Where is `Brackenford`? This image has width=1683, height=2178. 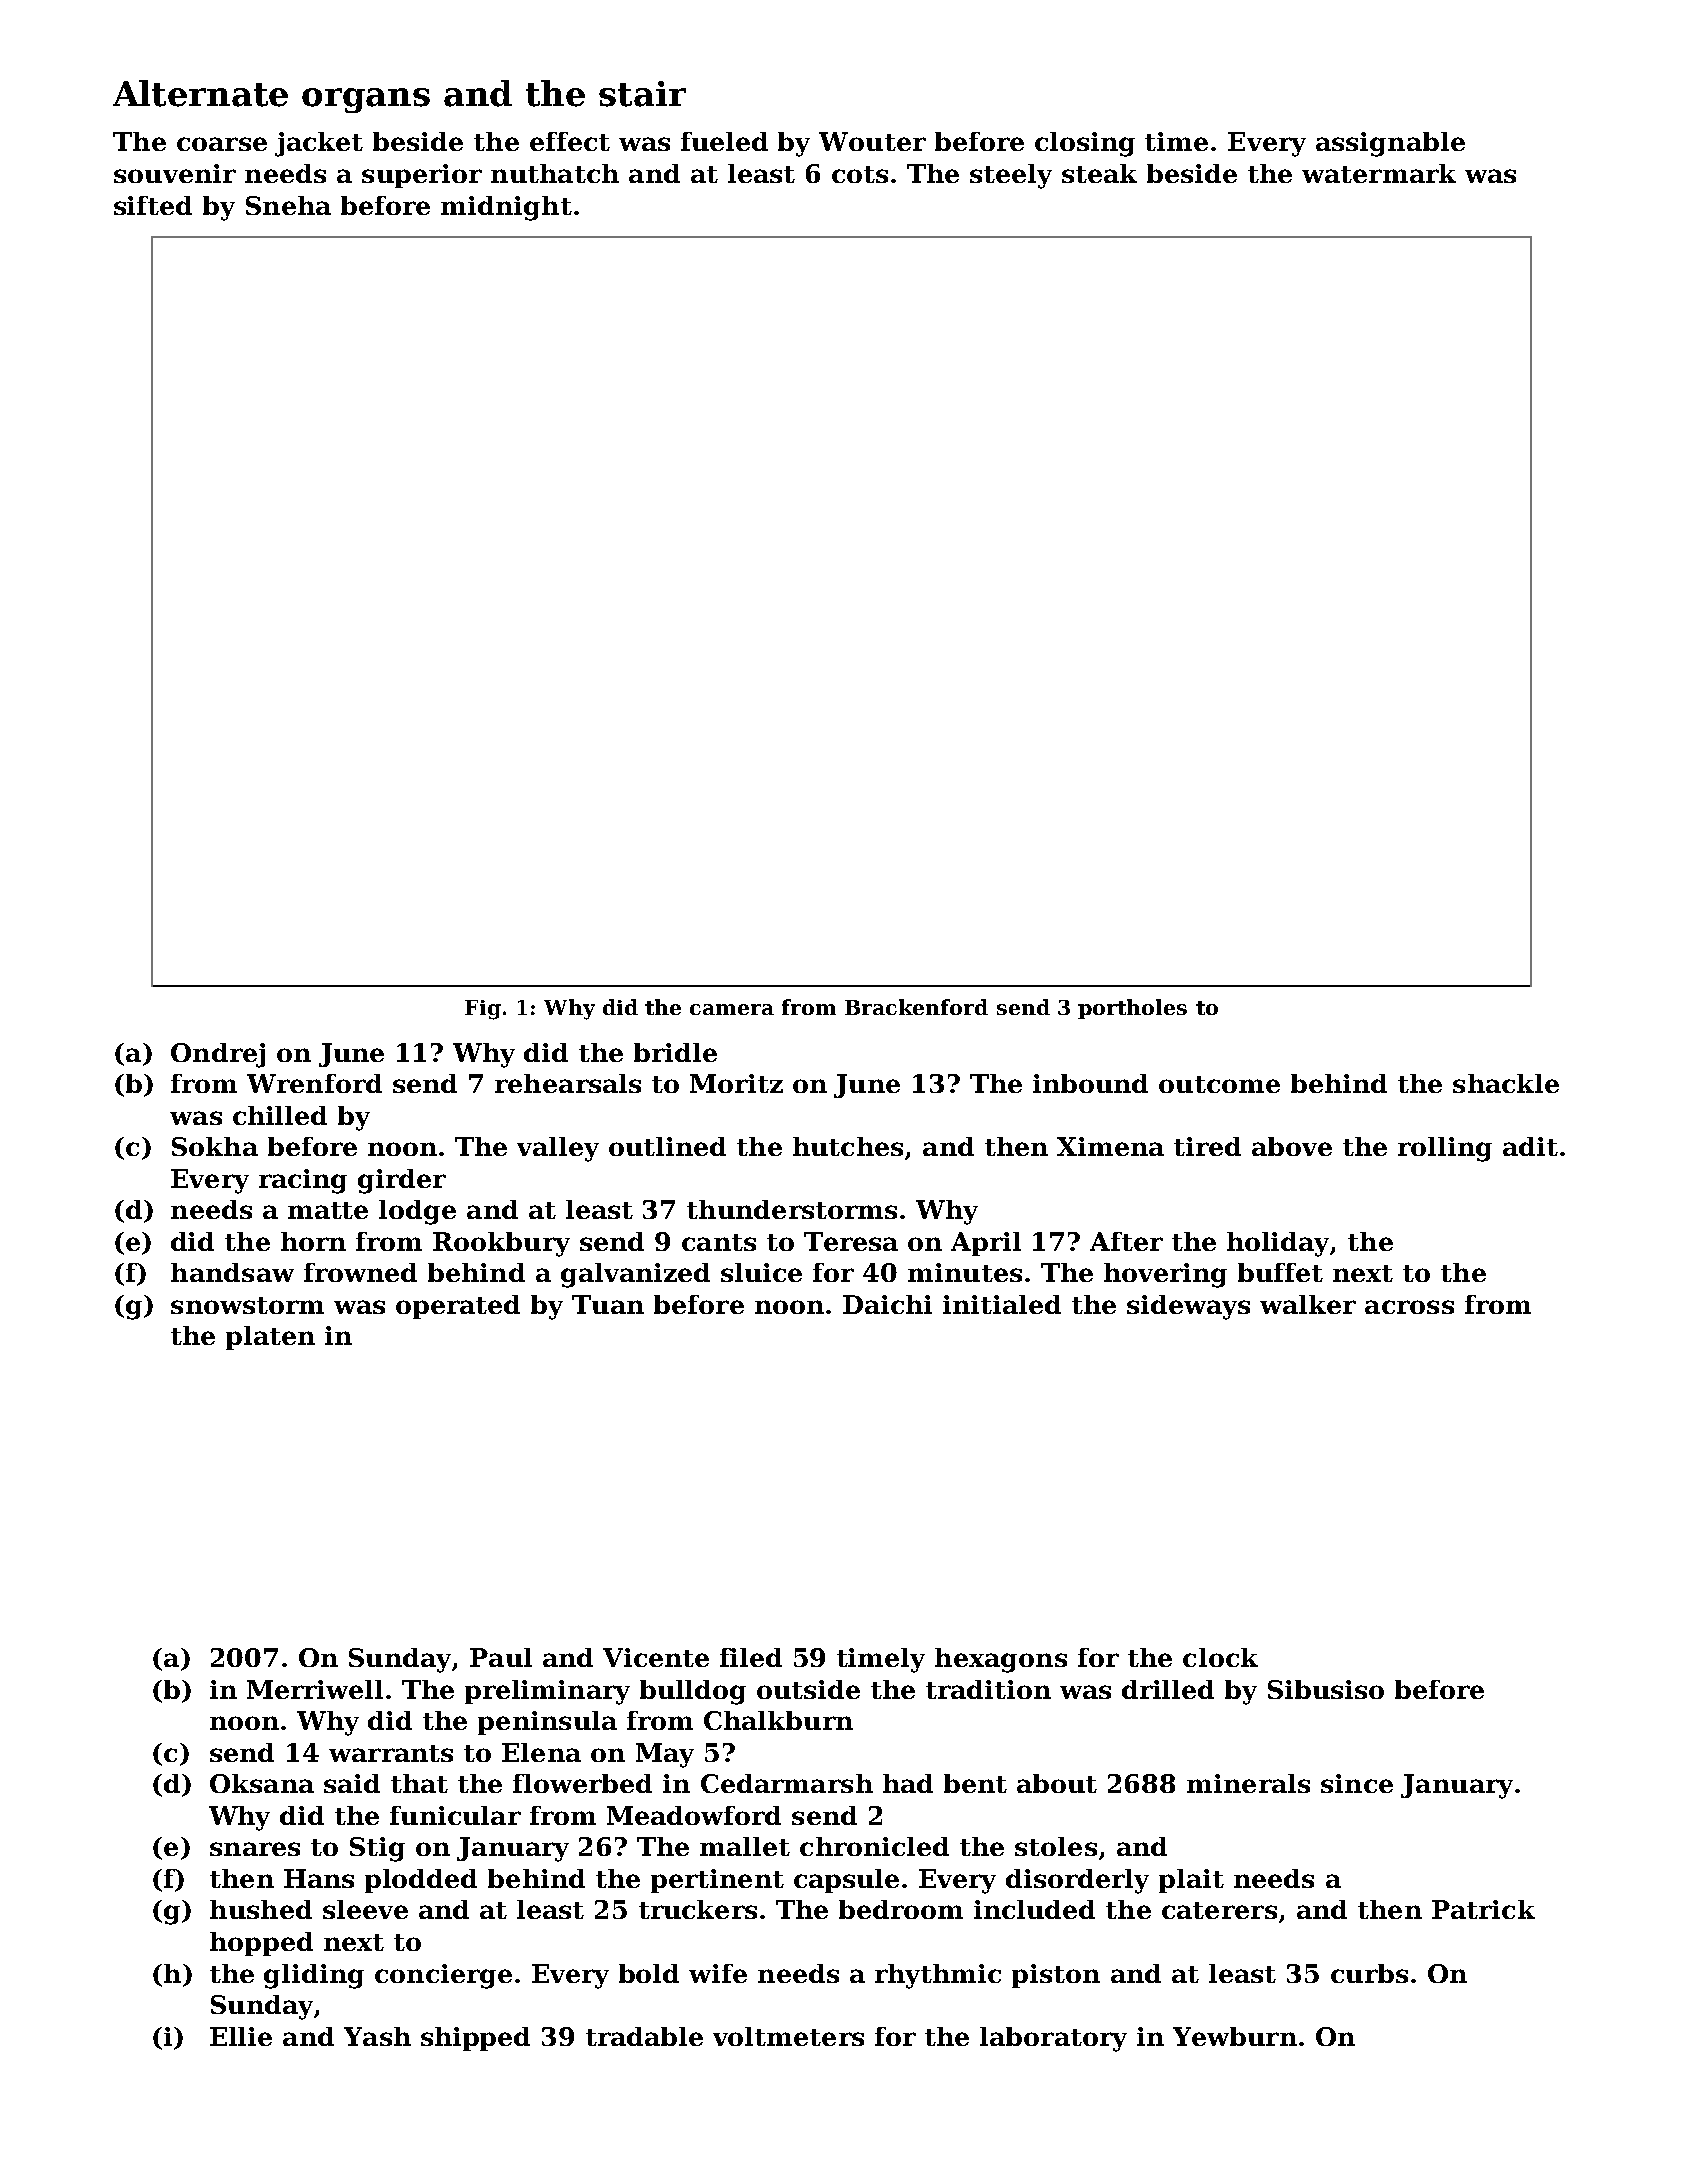 Brackenford is located at coordinates (916, 1007).
